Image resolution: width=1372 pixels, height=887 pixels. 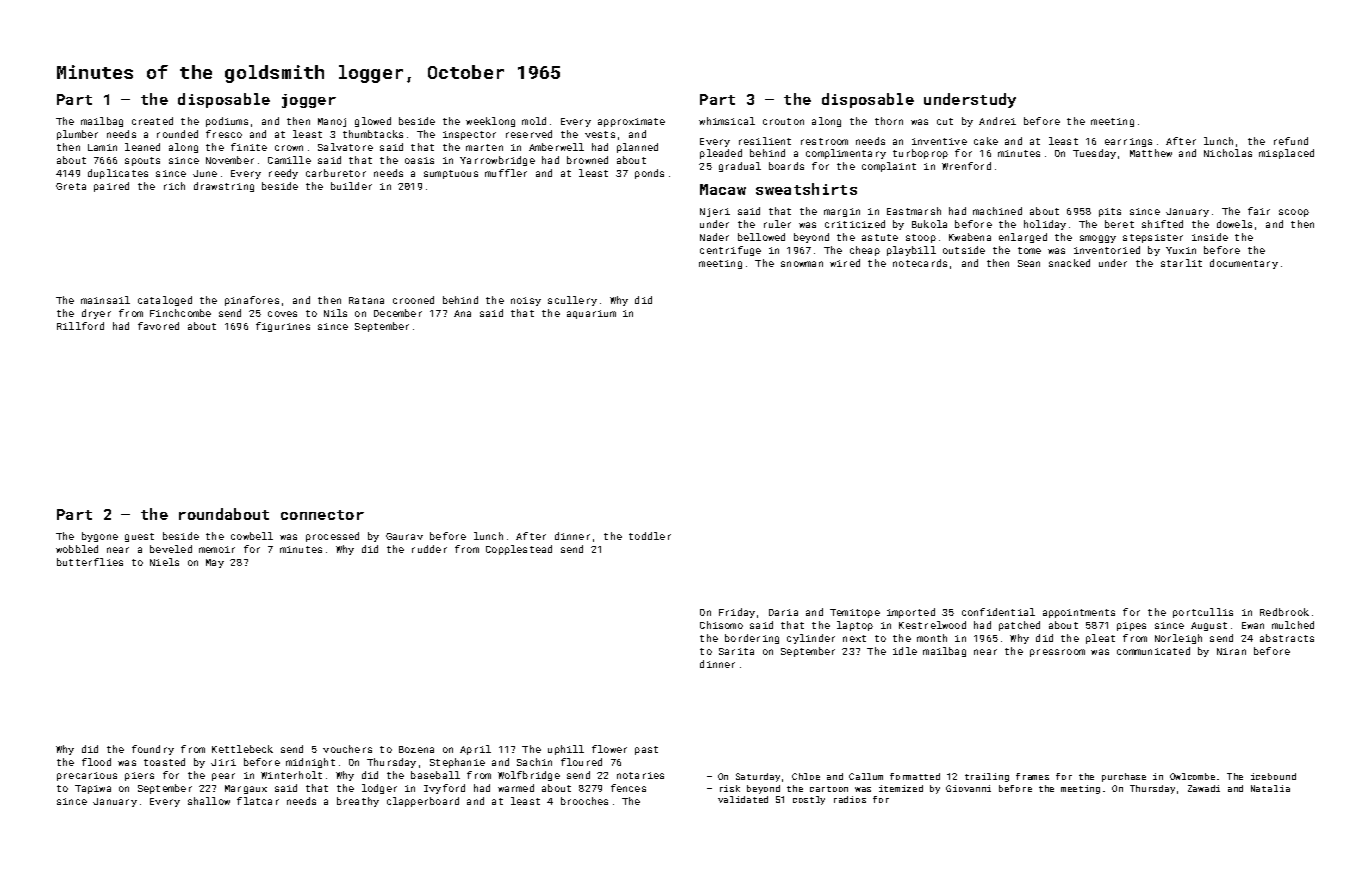 What do you see at coordinates (866, 776) in the screenshot?
I see `Callum` at bounding box center [866, 776].
